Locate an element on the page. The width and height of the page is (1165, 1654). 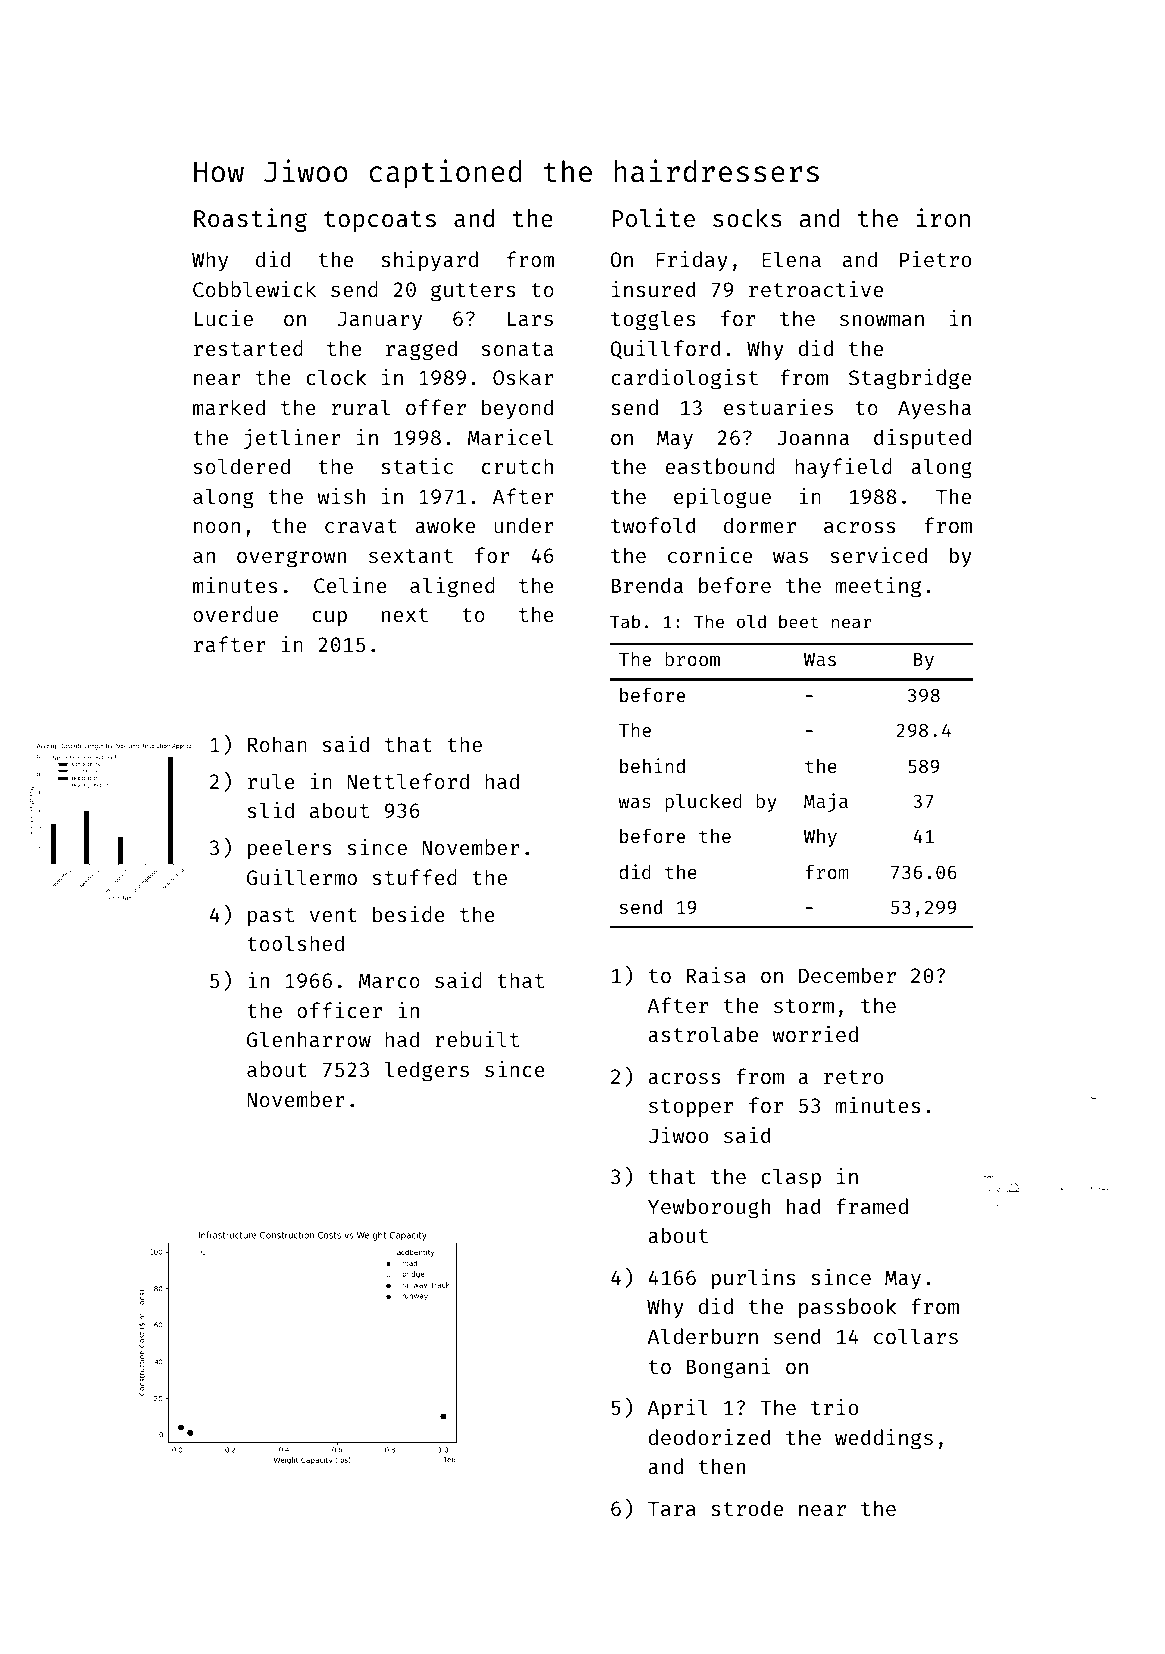
ledgers is located at coordinates (426, 1071).
